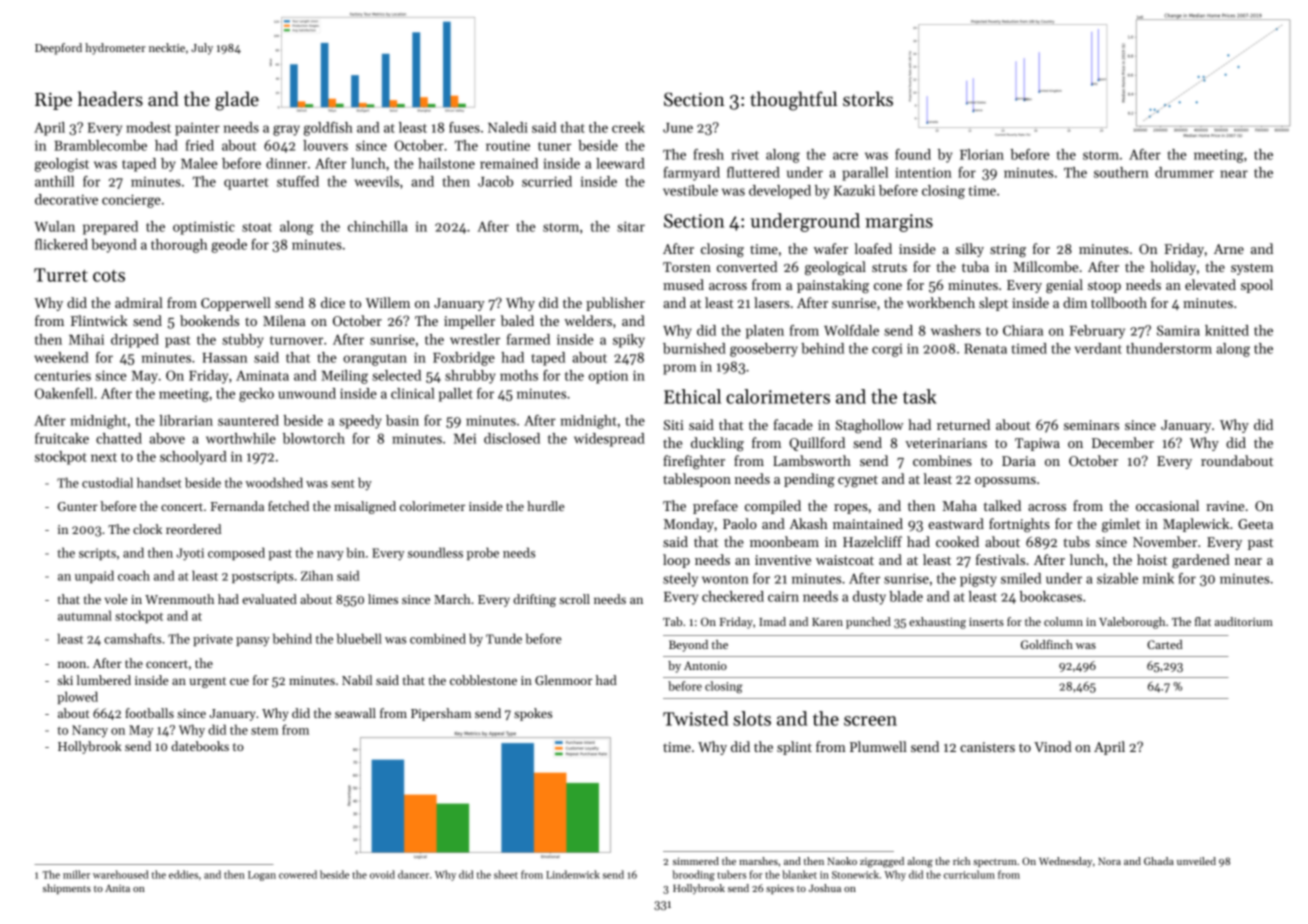 Image resolution: width=1308 pixels, height=924 pixels. Describe the element at coordinates (794, 748) in the image. I see `splint` at that location.
